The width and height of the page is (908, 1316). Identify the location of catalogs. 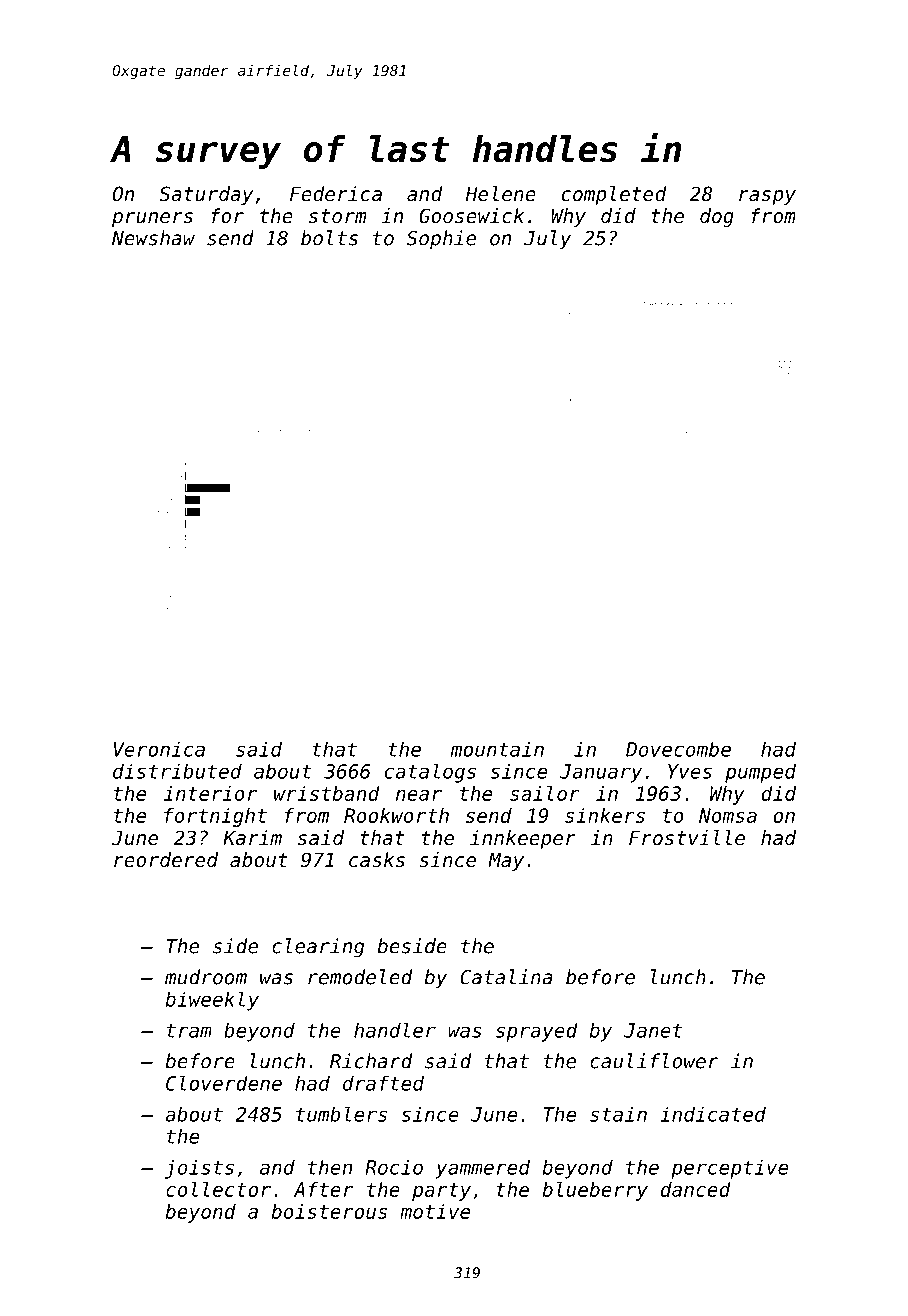
(430, 773).
